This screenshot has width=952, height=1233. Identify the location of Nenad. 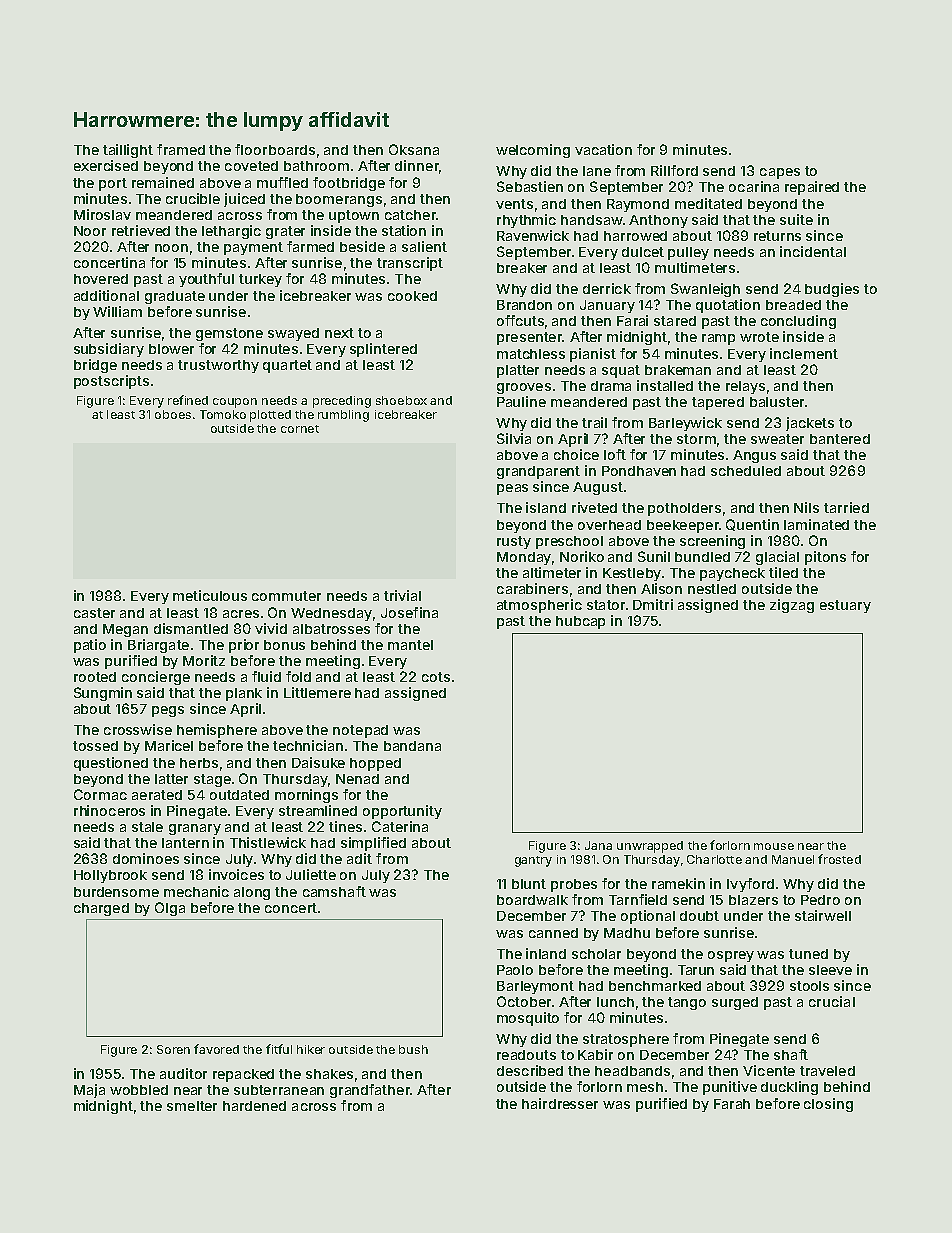
(357, 779).
